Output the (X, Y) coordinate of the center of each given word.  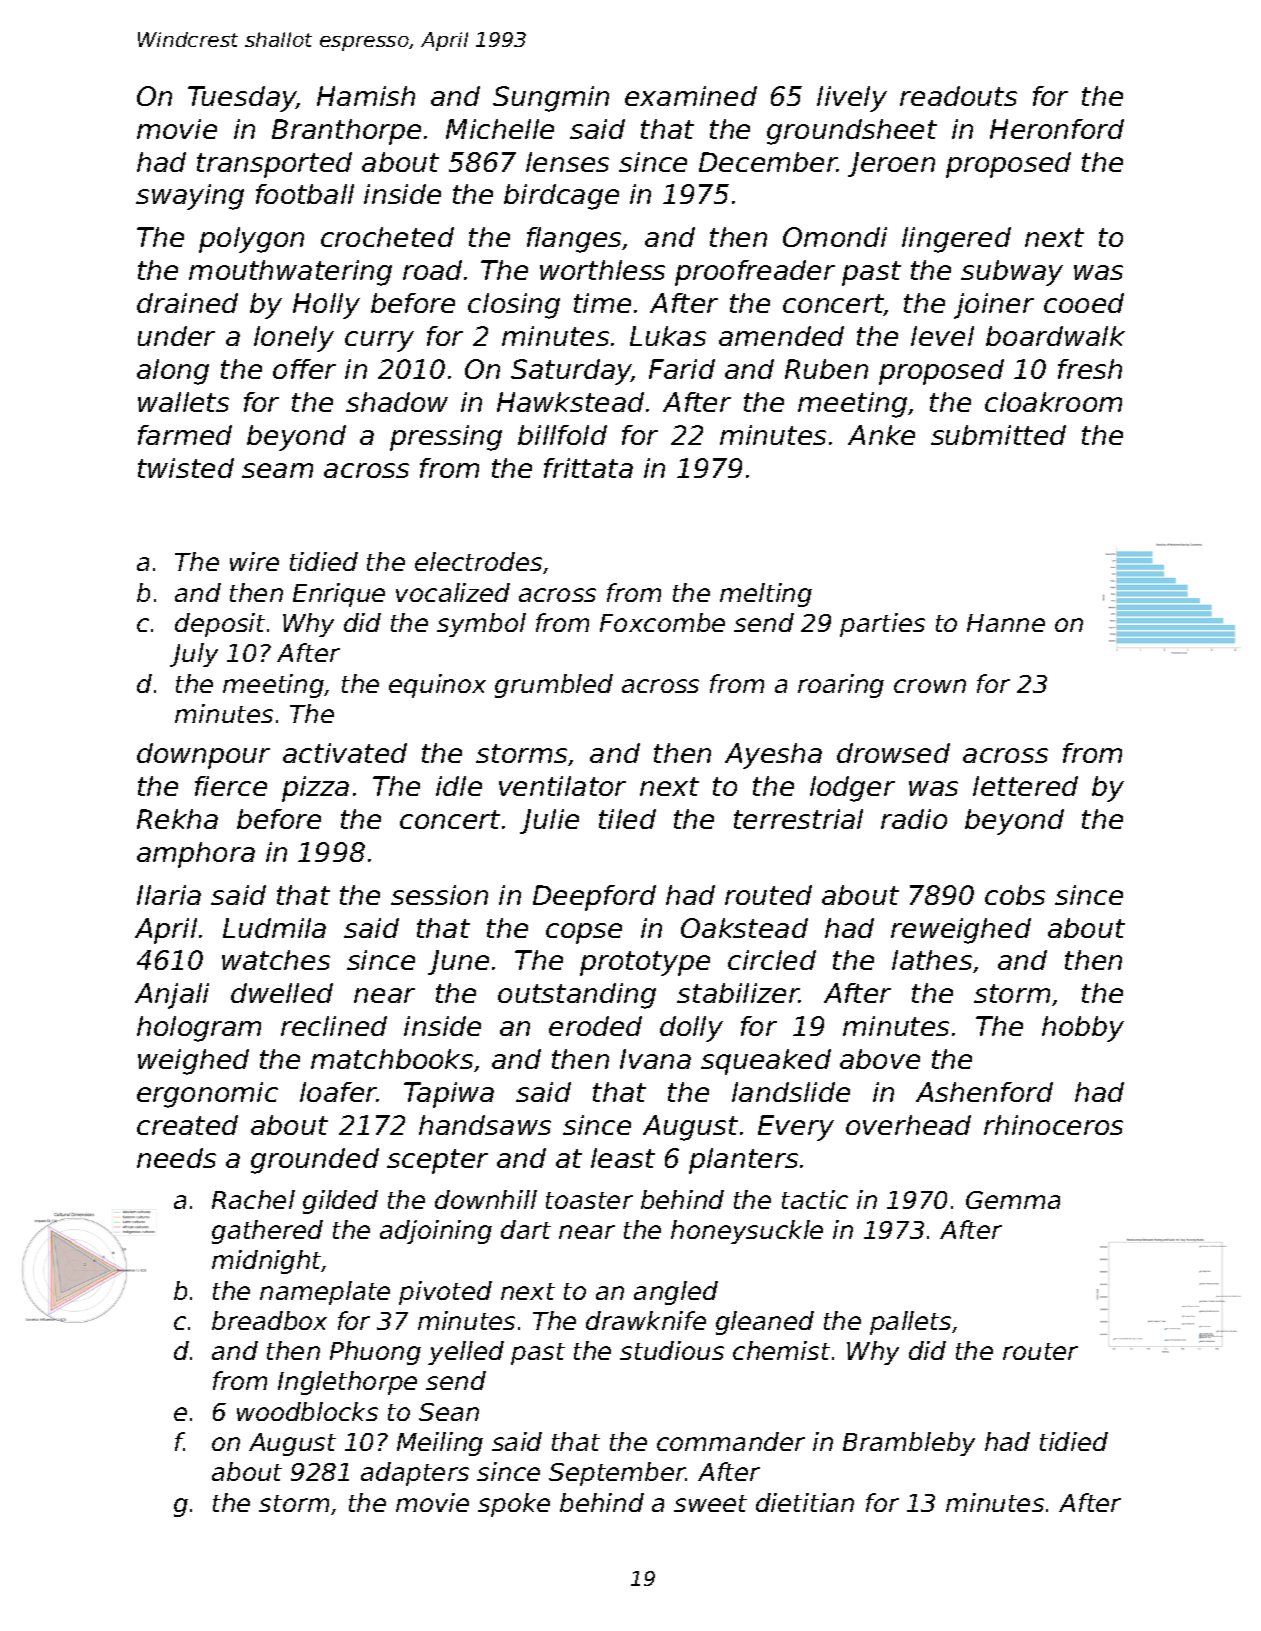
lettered (1025, 786)
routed (768, 895)
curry (379, 341)
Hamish (366, 96)
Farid (682, 369)
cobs (1015, 895)
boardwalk (1055, 336)
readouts (958, 96)
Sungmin (551, 99)
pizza (315, 789)
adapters (415, 1474)
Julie (549, 821)
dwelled (282, 993)
